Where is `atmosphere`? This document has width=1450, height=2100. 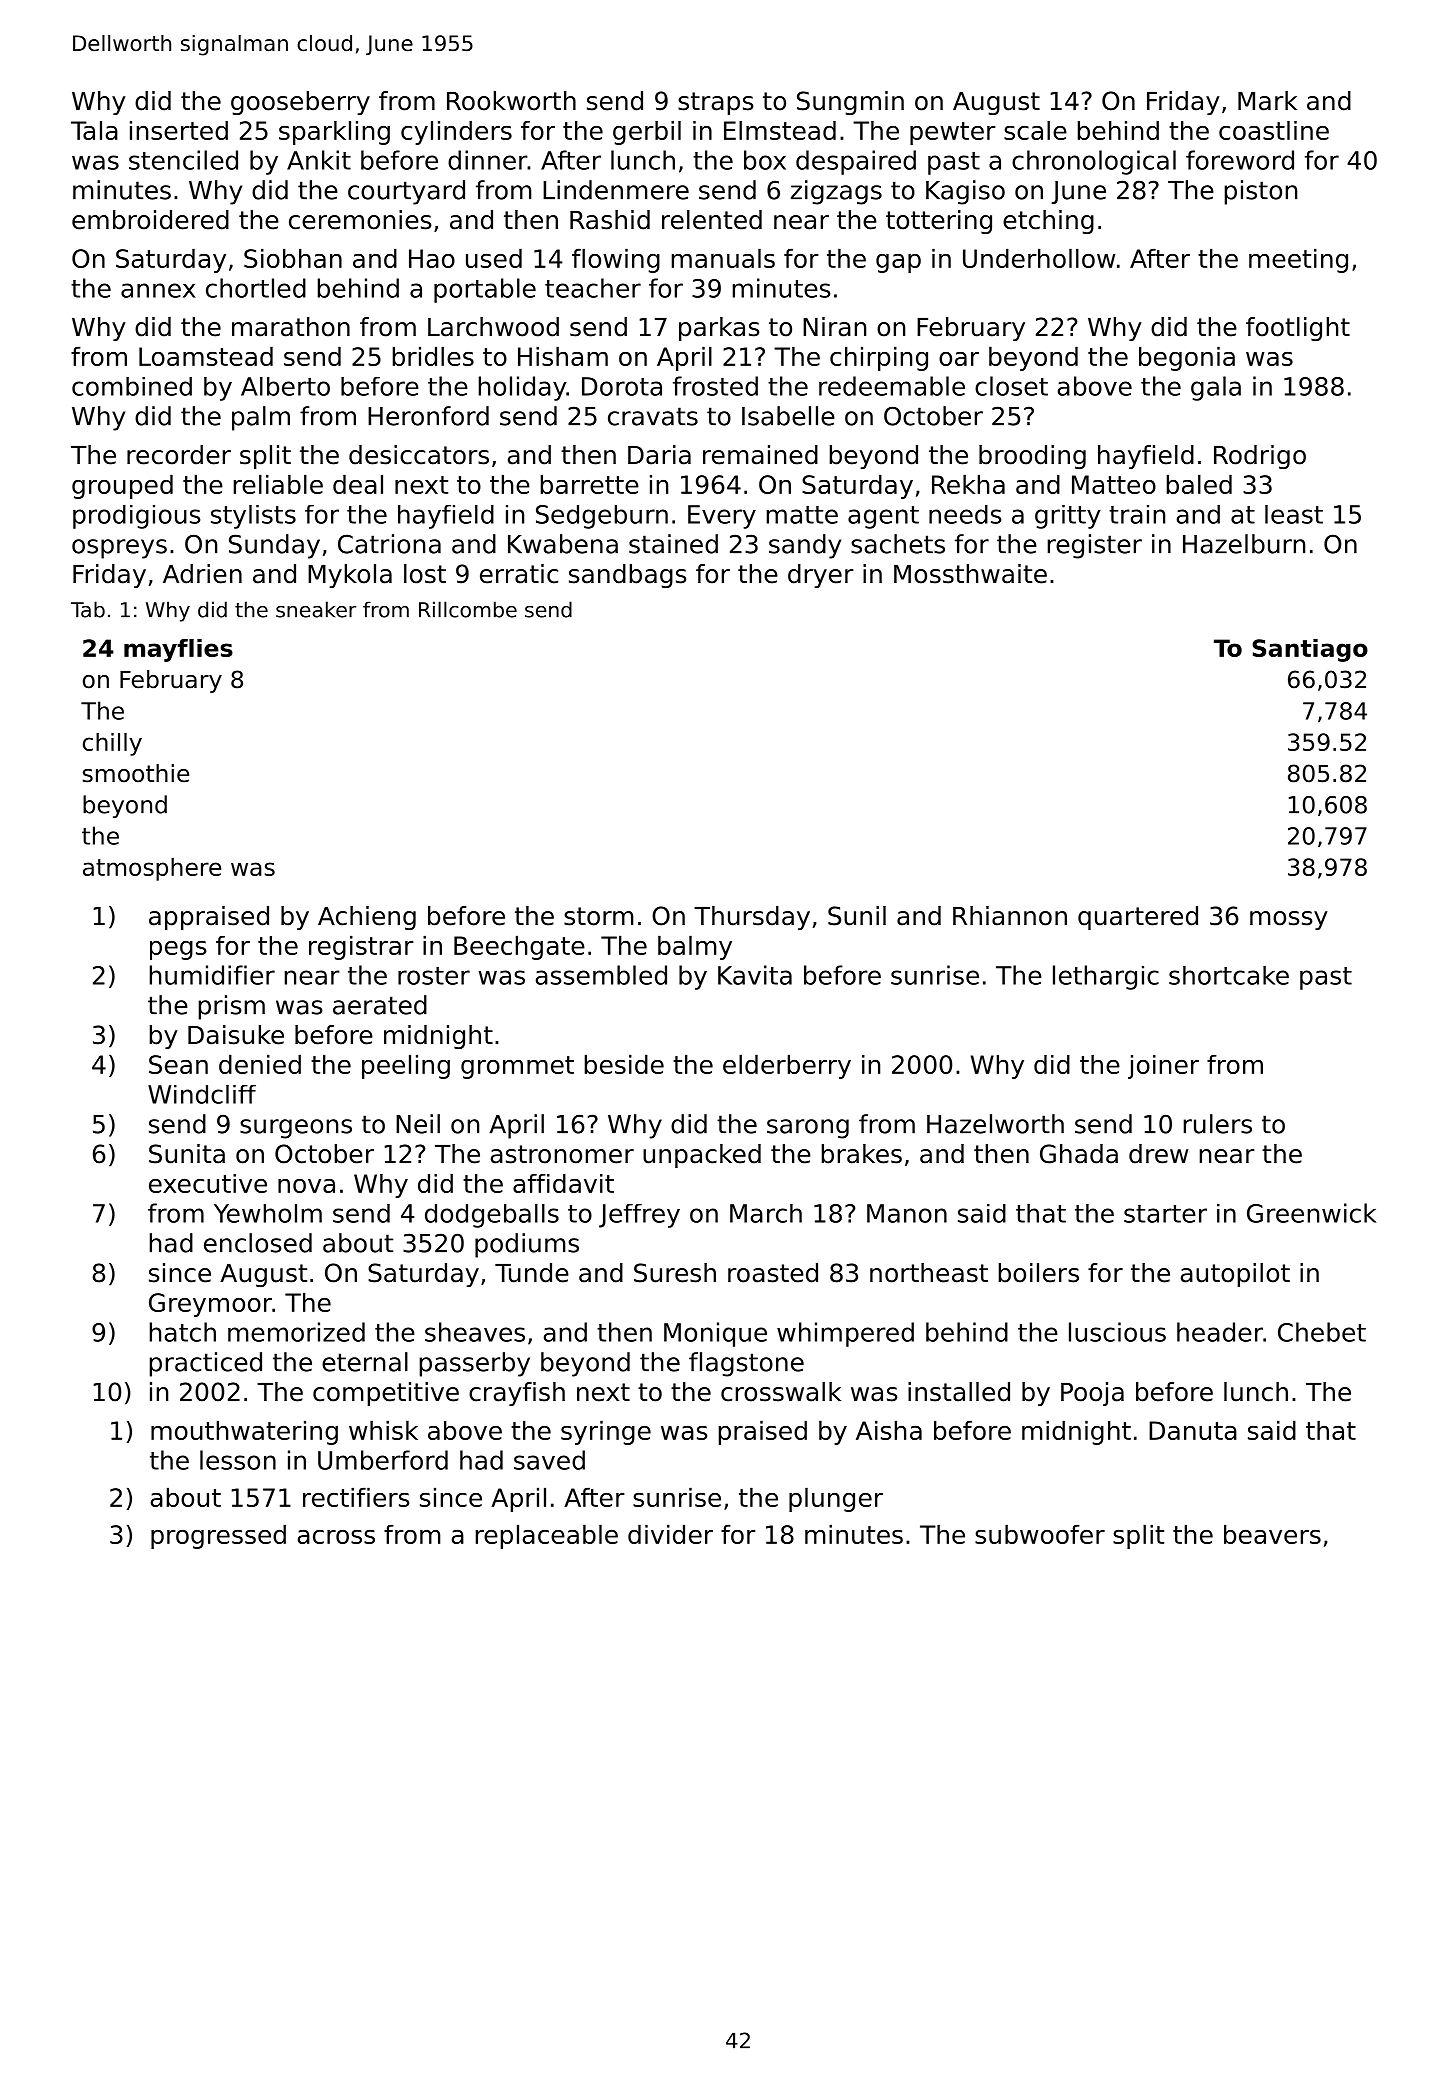
atmosphere is located at coordinates (152, 869).
